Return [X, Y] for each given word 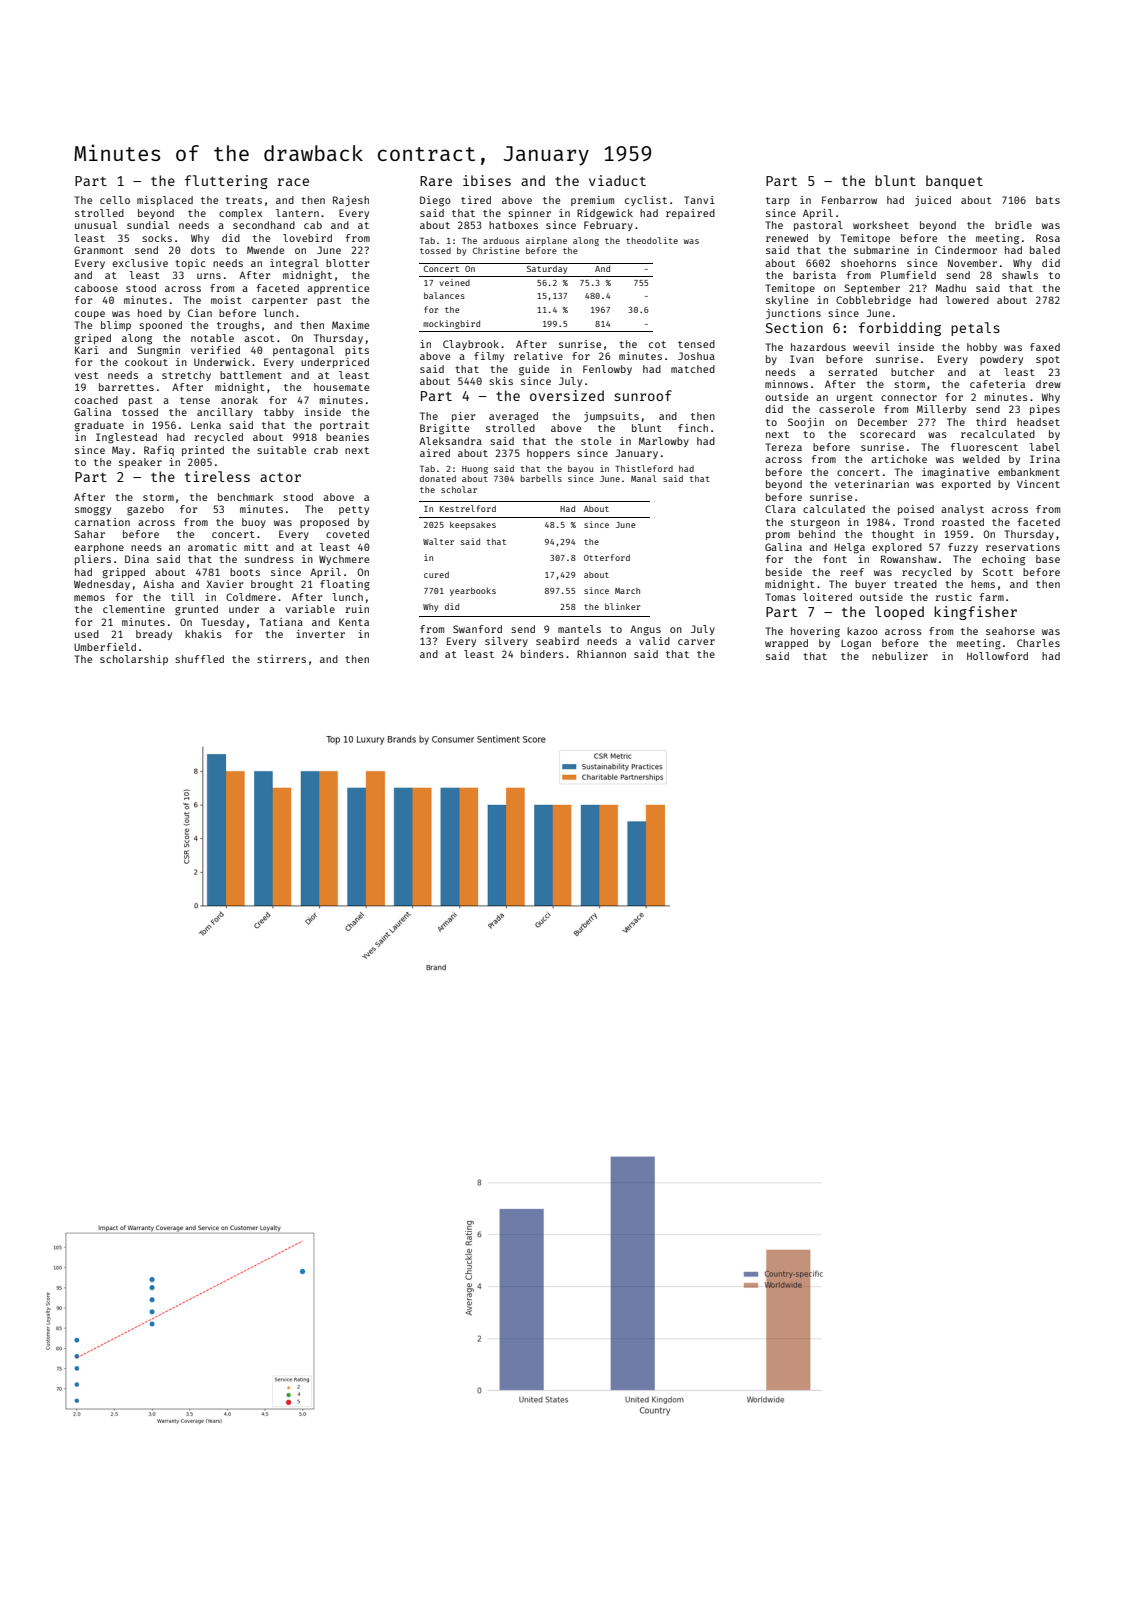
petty [354, 510]
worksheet [881, 225]
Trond [919, 522]
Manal [643, 478]
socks [157, 238]
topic [190, 264]
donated [438, 478]
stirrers [281, 659]
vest [87, 375]
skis [501, 381]
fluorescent [984, 447]
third [991, 422]
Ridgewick [605, 214]
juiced [933, 201]
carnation [102, 522]
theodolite [652, 240]
